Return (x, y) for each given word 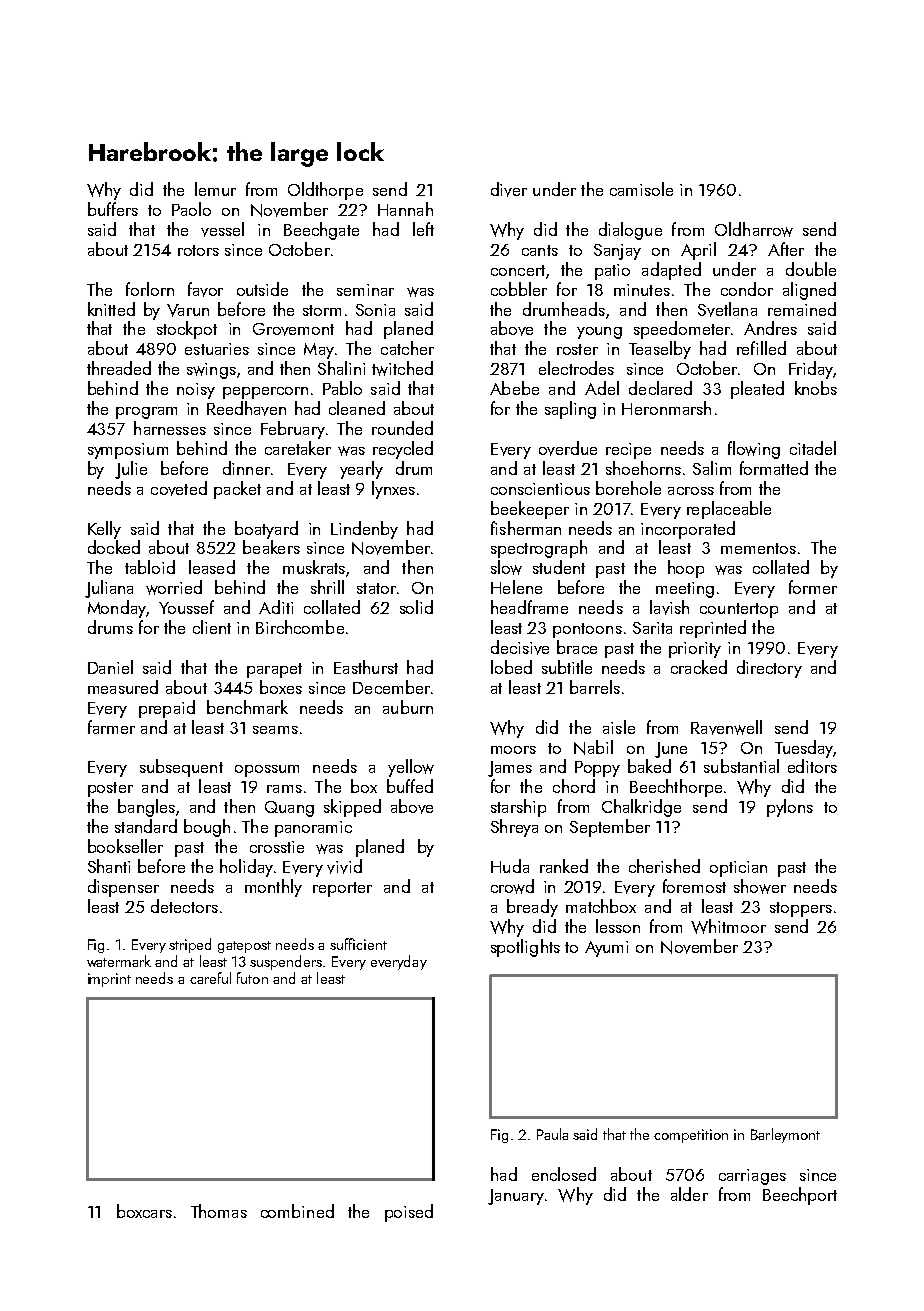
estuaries (217, 349)
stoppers (801, 909)
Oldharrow (754, 229)
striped (190, 945)
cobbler (519, 289)
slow (506, 567)
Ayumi (606, 949)
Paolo (191, 209)
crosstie (277, 847)
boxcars (144, 1211)
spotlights (525, 948)
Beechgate (321, 231)
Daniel (110, 667)
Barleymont (785, 1135)
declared (660, 388)
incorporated (688, 530)
